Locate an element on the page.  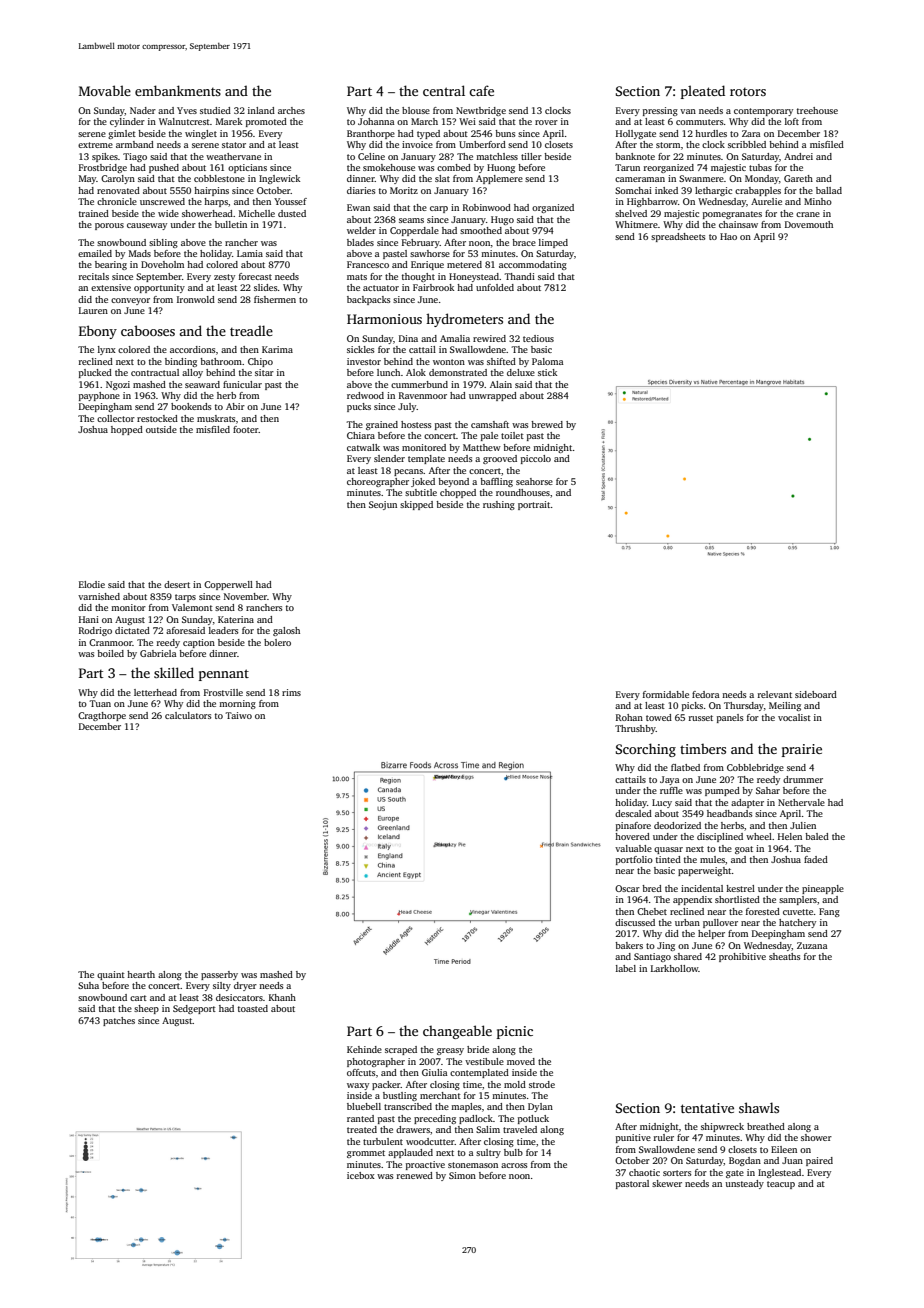
picnic is located at coordinates (515, 1032).
